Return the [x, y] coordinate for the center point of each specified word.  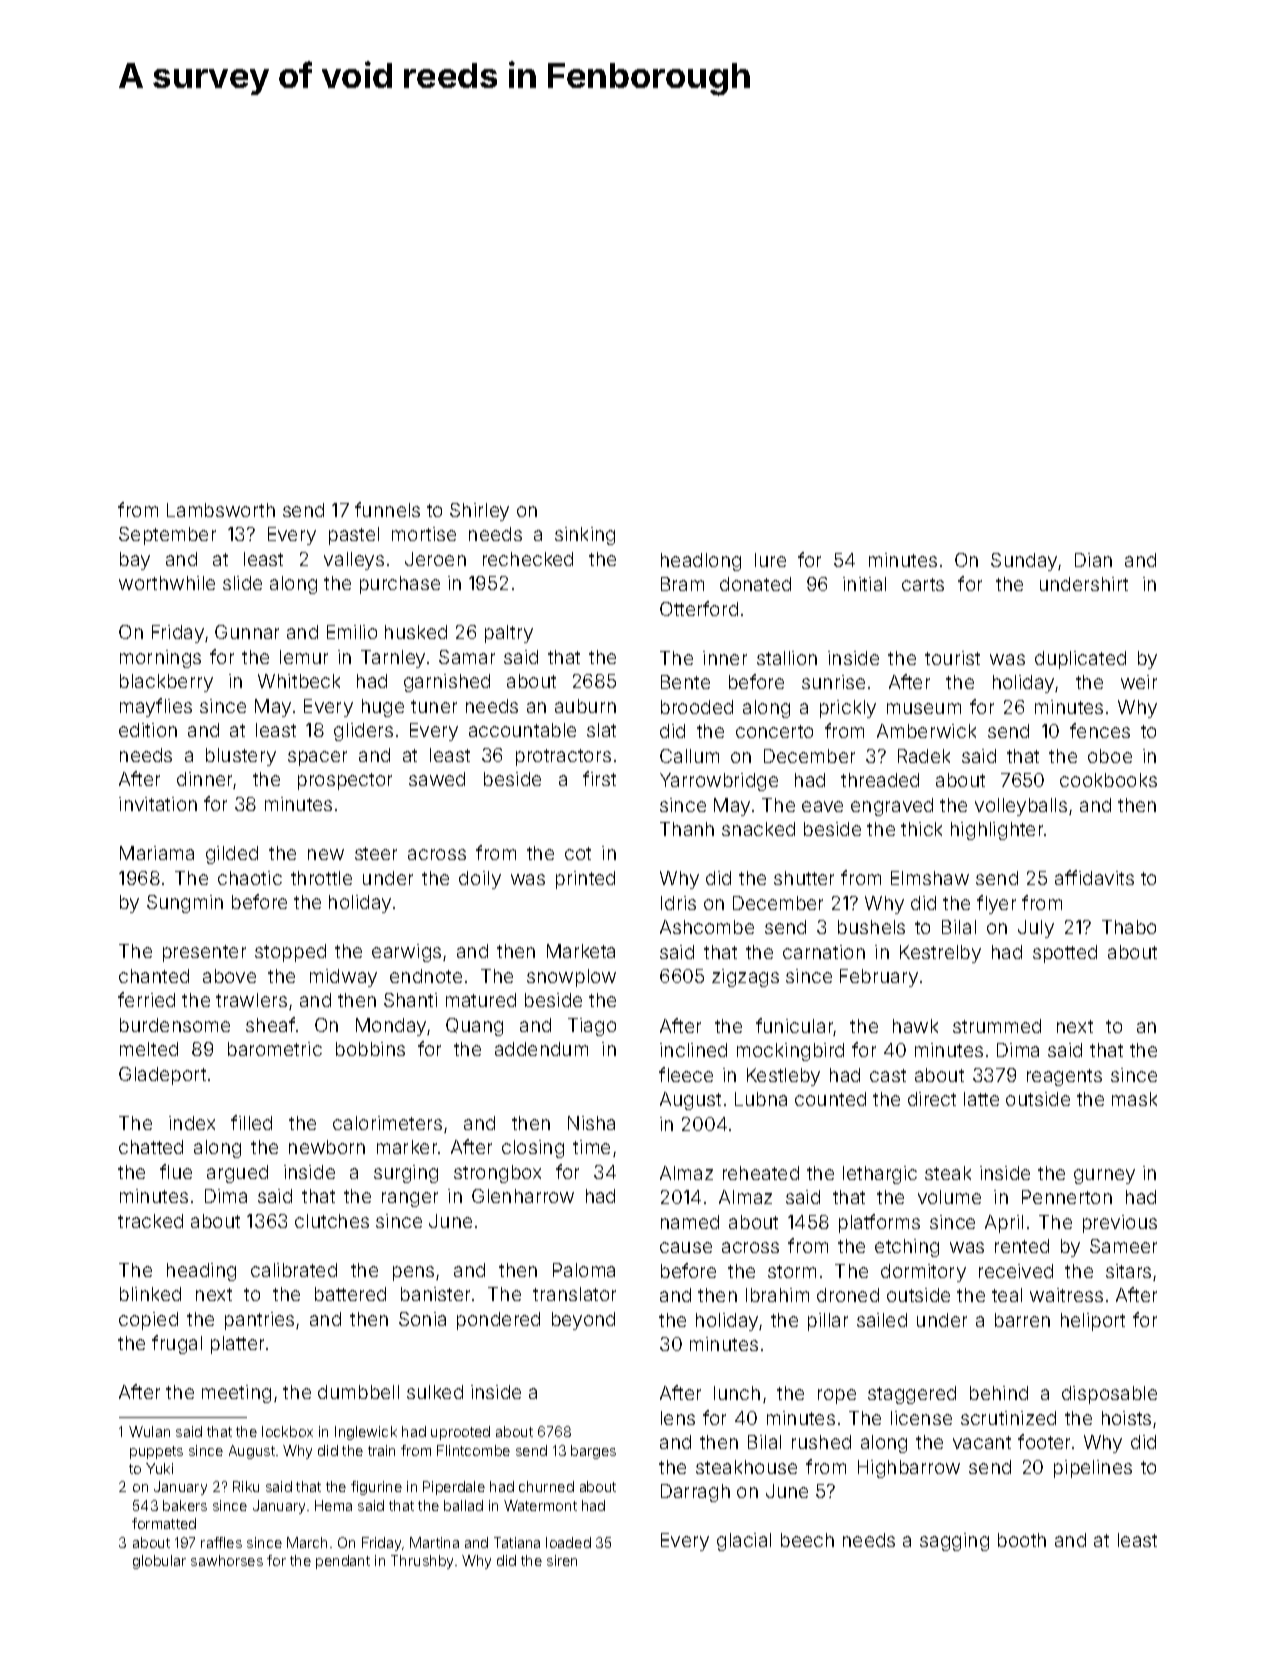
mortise [424, 534]
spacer [317, 758]
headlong [701, 562]
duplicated [1080, 660]
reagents [1064, 1077]
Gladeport [162, 1076]
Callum [689, 756]
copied [148, 1321]
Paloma [584, 1270]
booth [1022, 1540]
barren [1022, 1320]
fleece [686, 1074]
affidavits [1094, 877]
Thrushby [422, 1562]
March [307, 1542]
